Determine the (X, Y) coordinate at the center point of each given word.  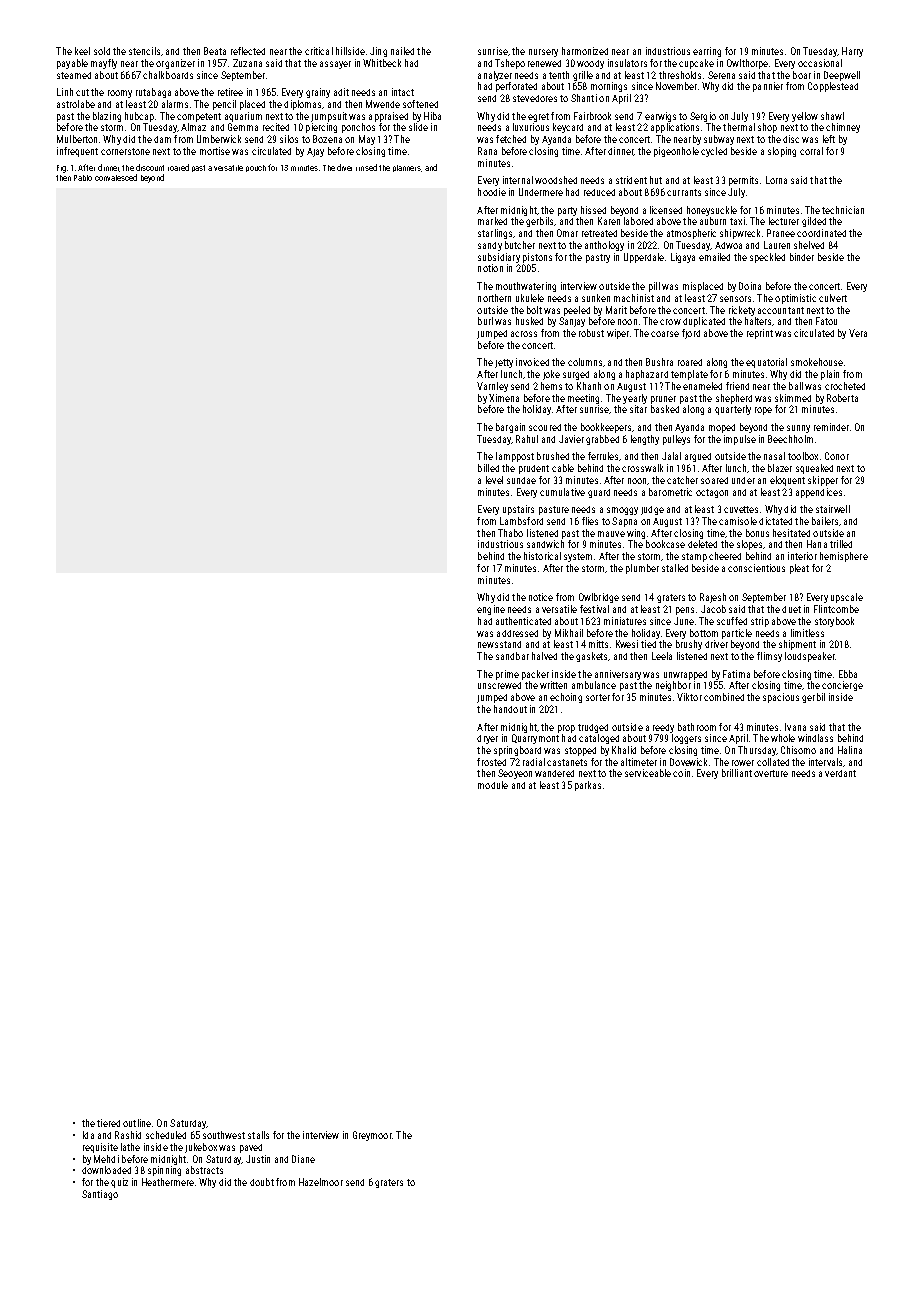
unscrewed (499, 685)
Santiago (100, 1195)
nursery (543, 53)
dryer (487, 739)
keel (82, 51)
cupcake (696, 64)
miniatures (625, 621)
